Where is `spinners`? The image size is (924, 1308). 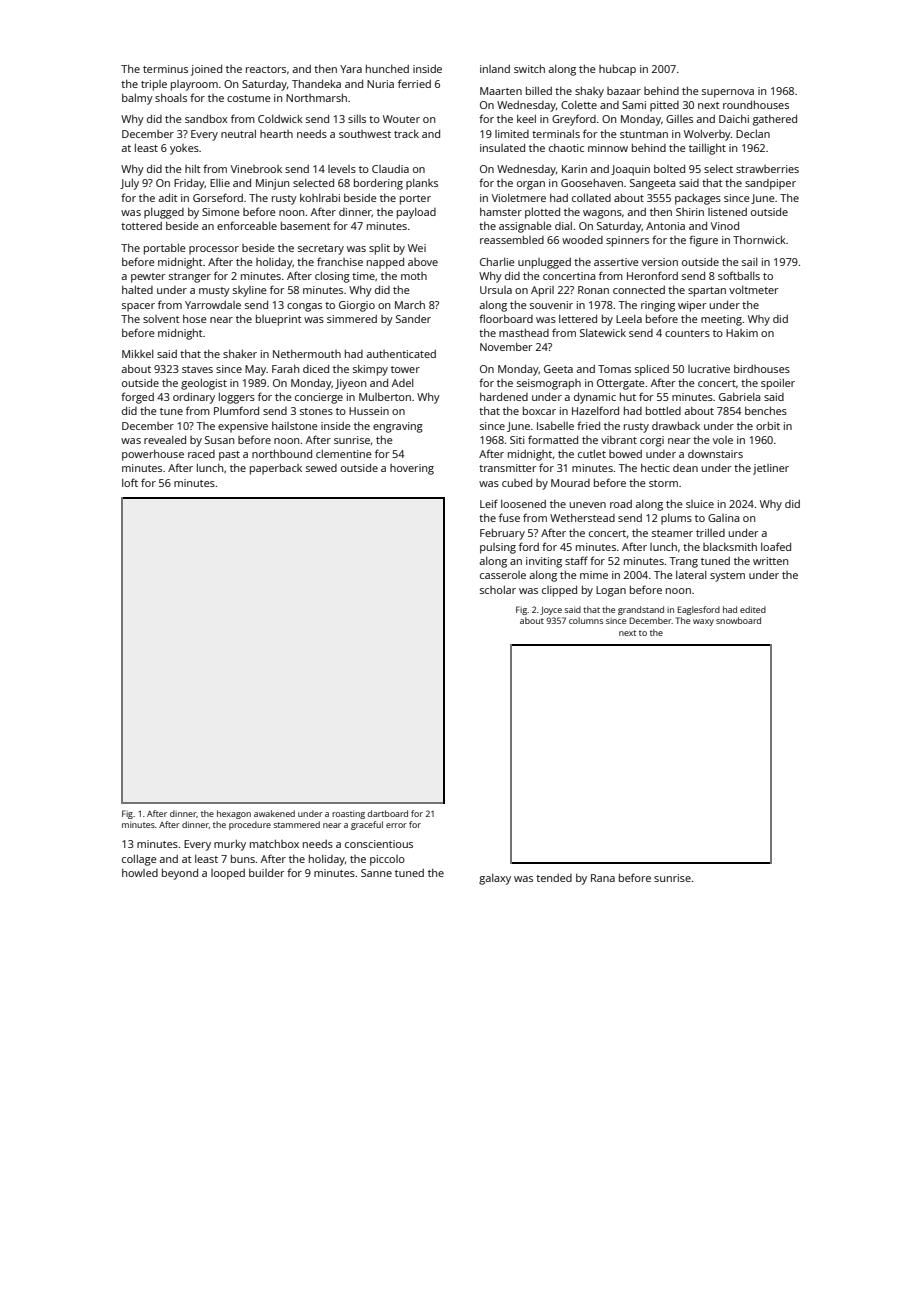 spinners is located at coordinates (627, 241).
